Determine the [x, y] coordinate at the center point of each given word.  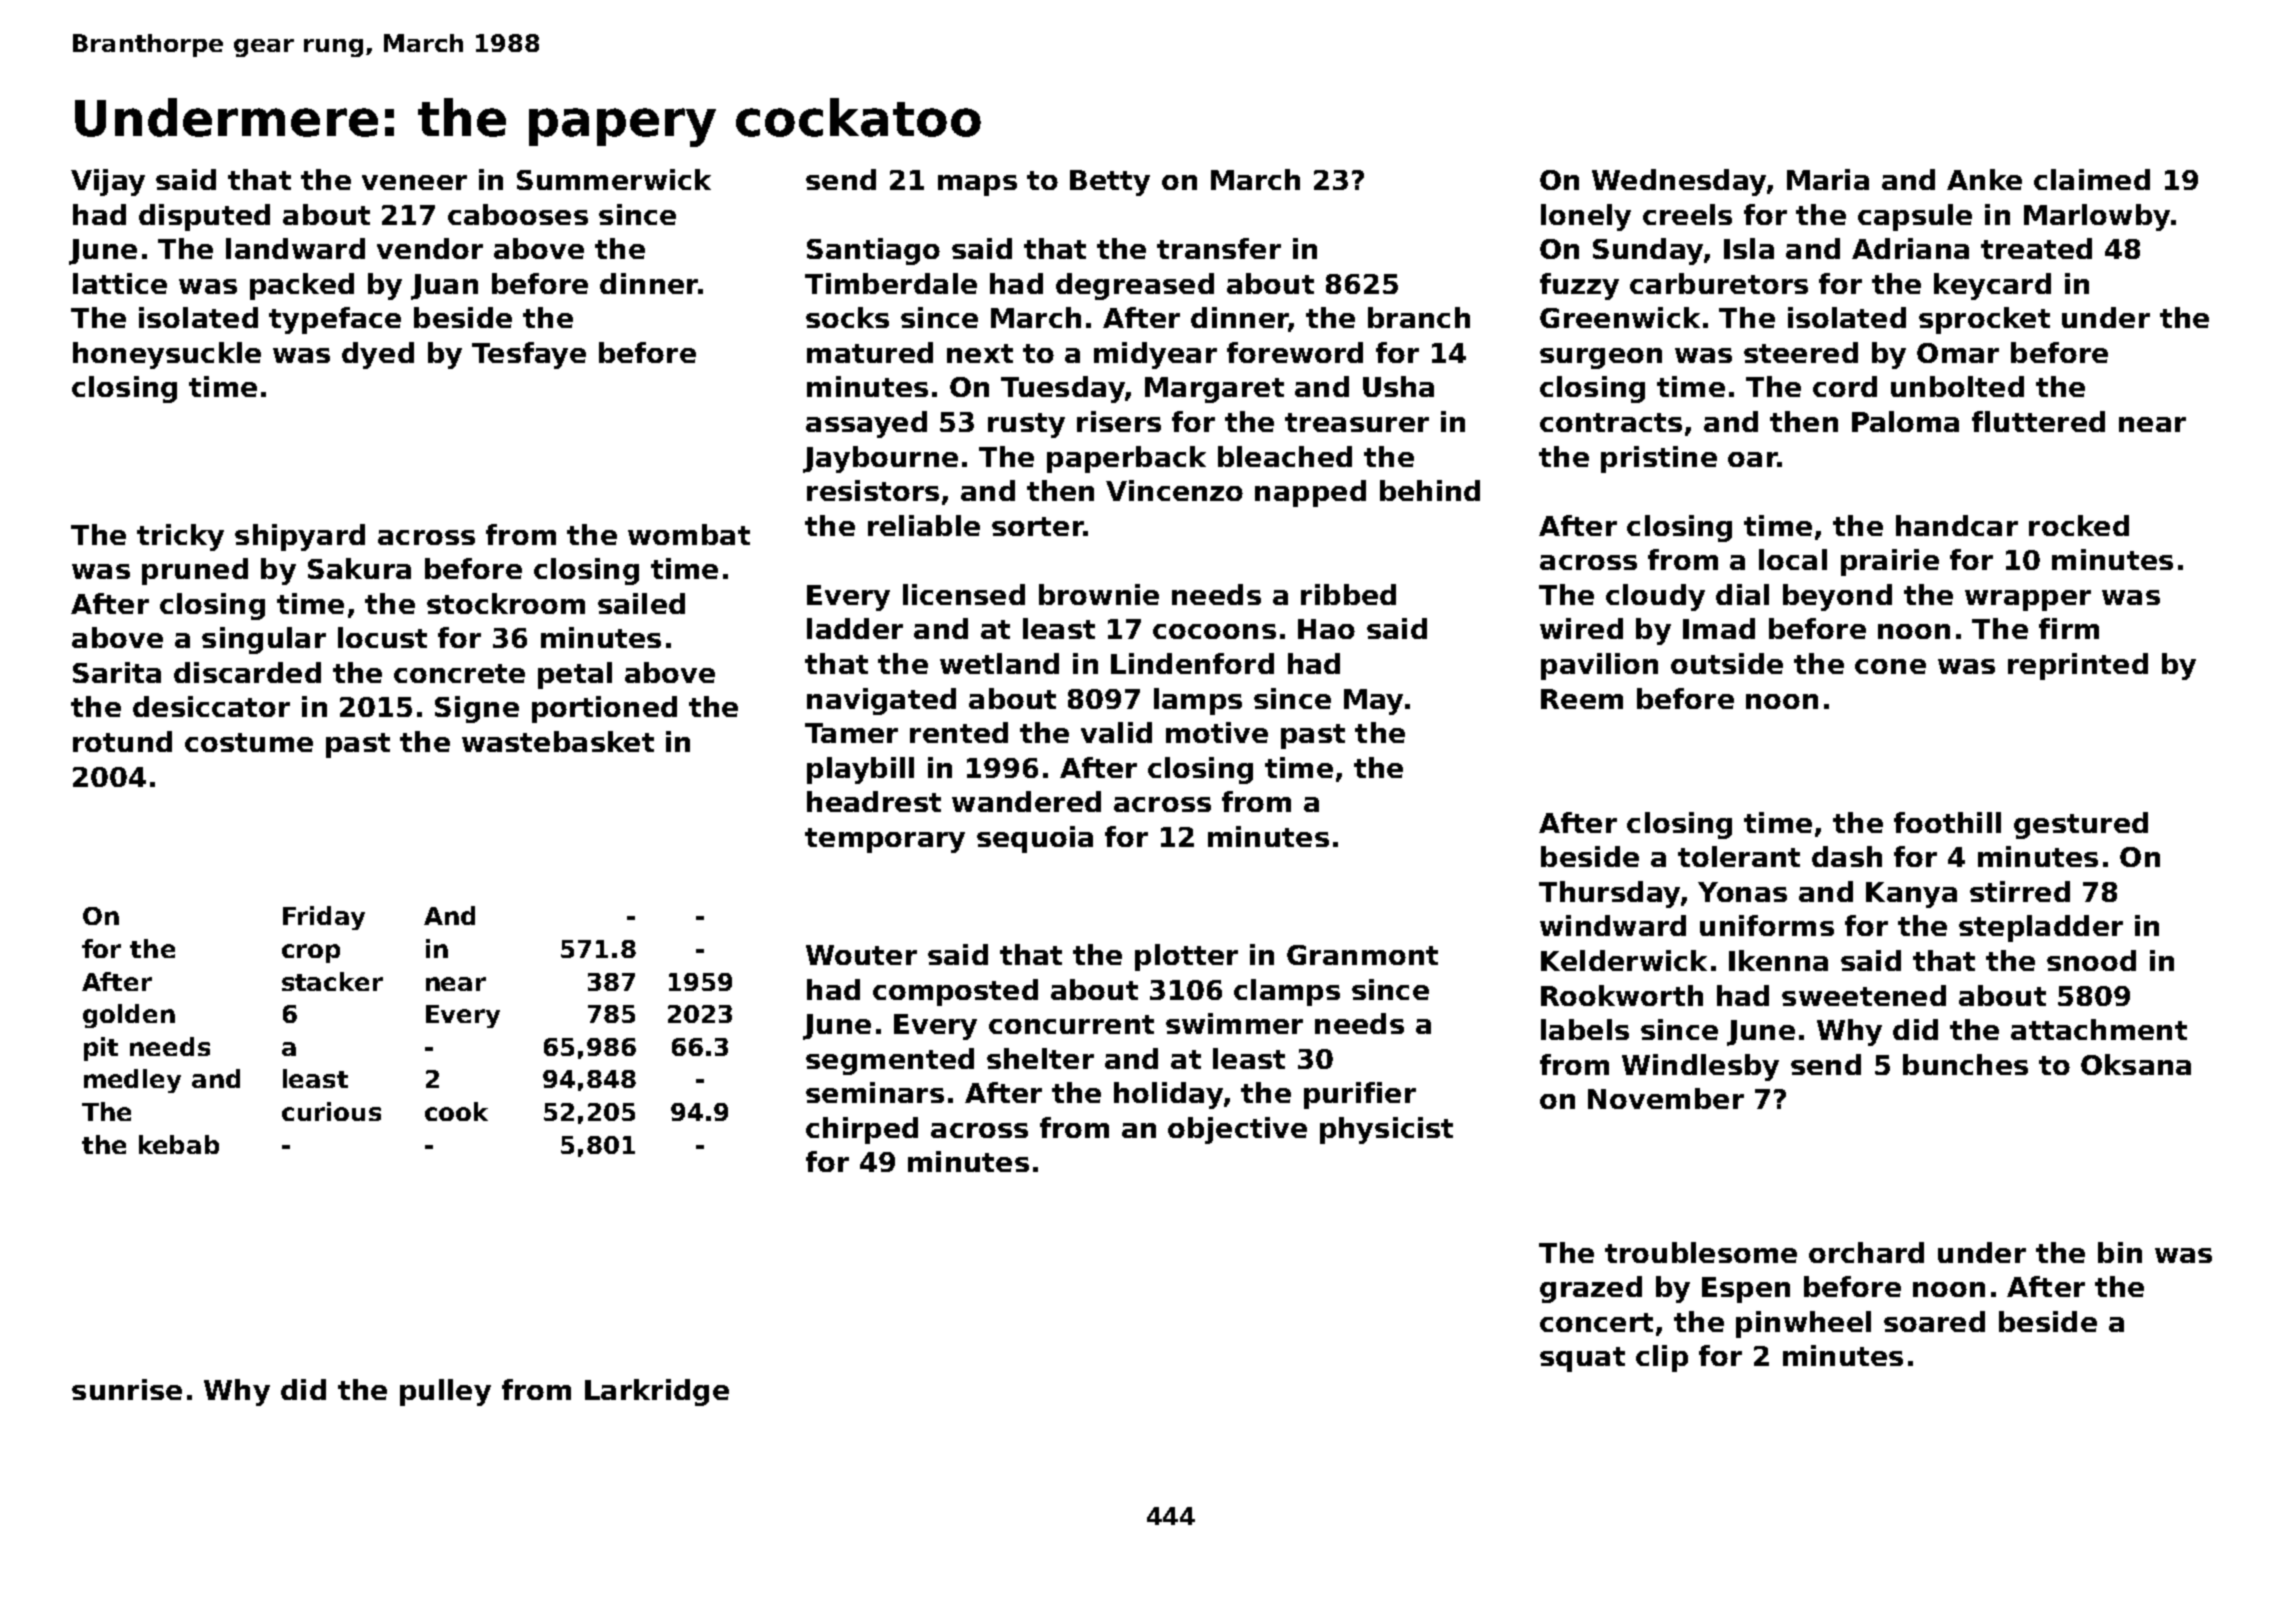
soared [1934, 1321]
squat [1582, 1359]
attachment [2099, 1029]
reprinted [2078, 666]
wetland [999, 663]
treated [2036, 248]
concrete [459, 673]
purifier [1360, 1095]
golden [129, 1016]
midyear [1155, 355]
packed [302, 286]
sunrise [127, 1389]
